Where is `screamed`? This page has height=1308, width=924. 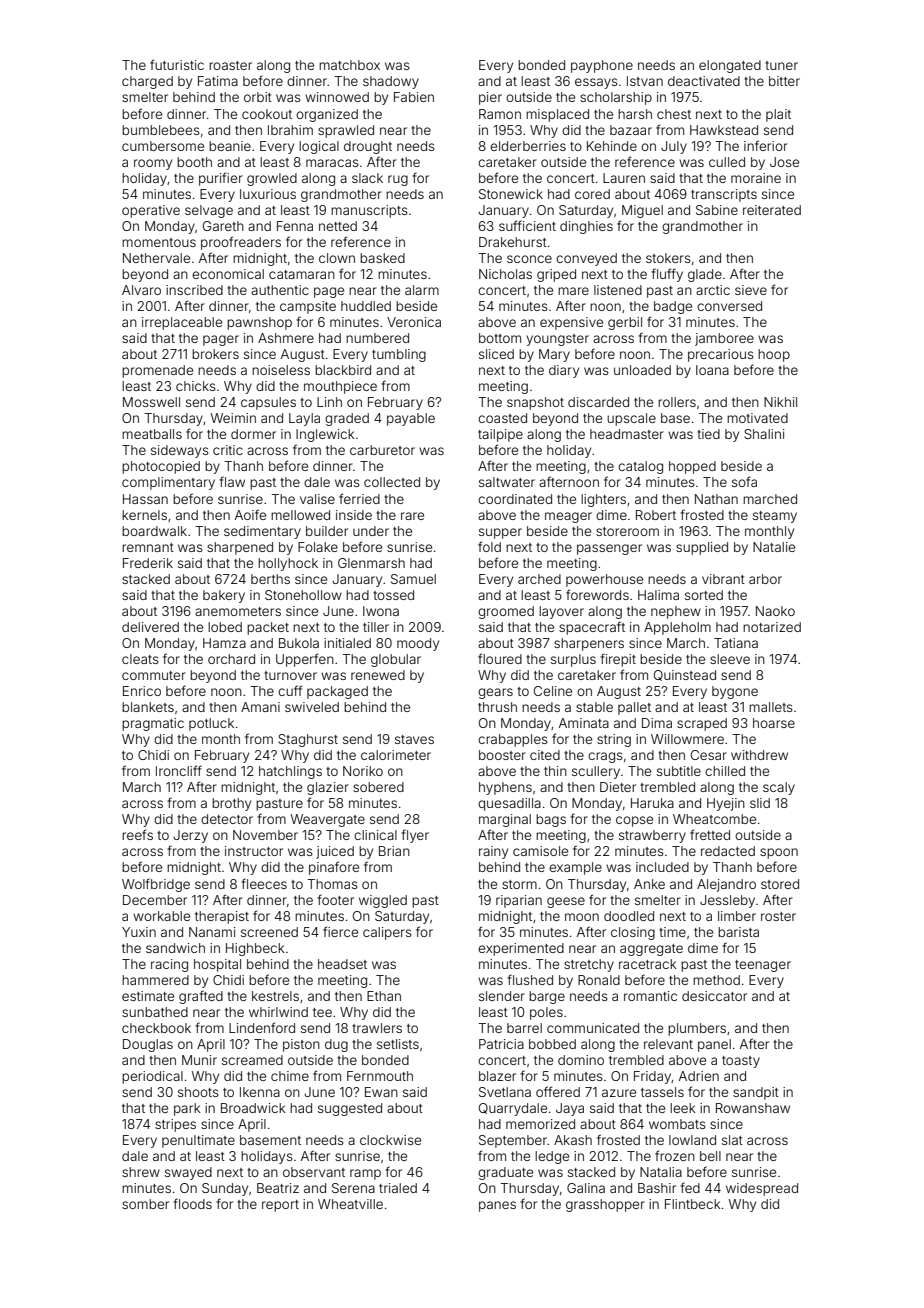
screamed is located at coordinates (252, 1060).
